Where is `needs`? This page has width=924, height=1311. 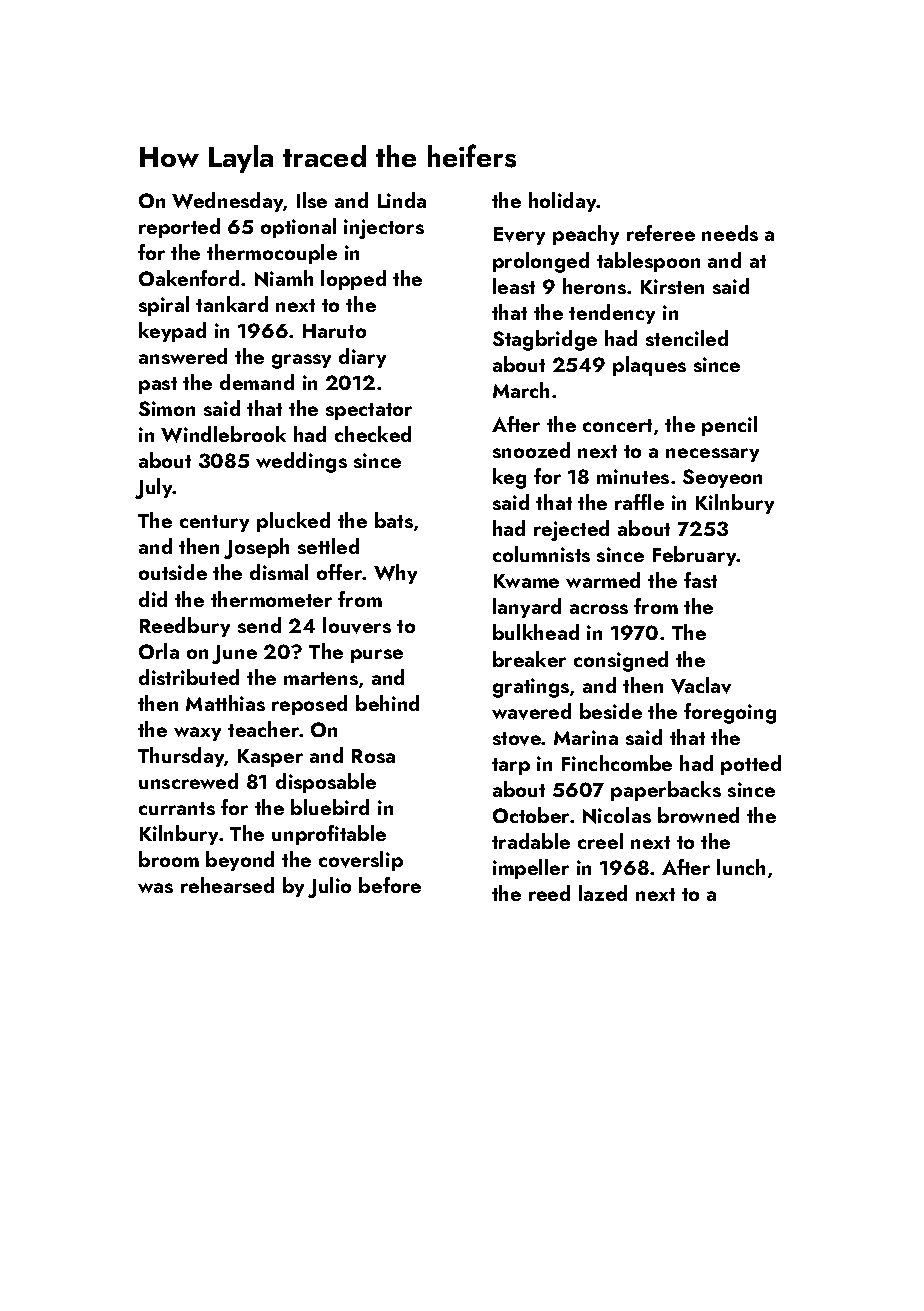 needs is located at coordinates (730, 233).
